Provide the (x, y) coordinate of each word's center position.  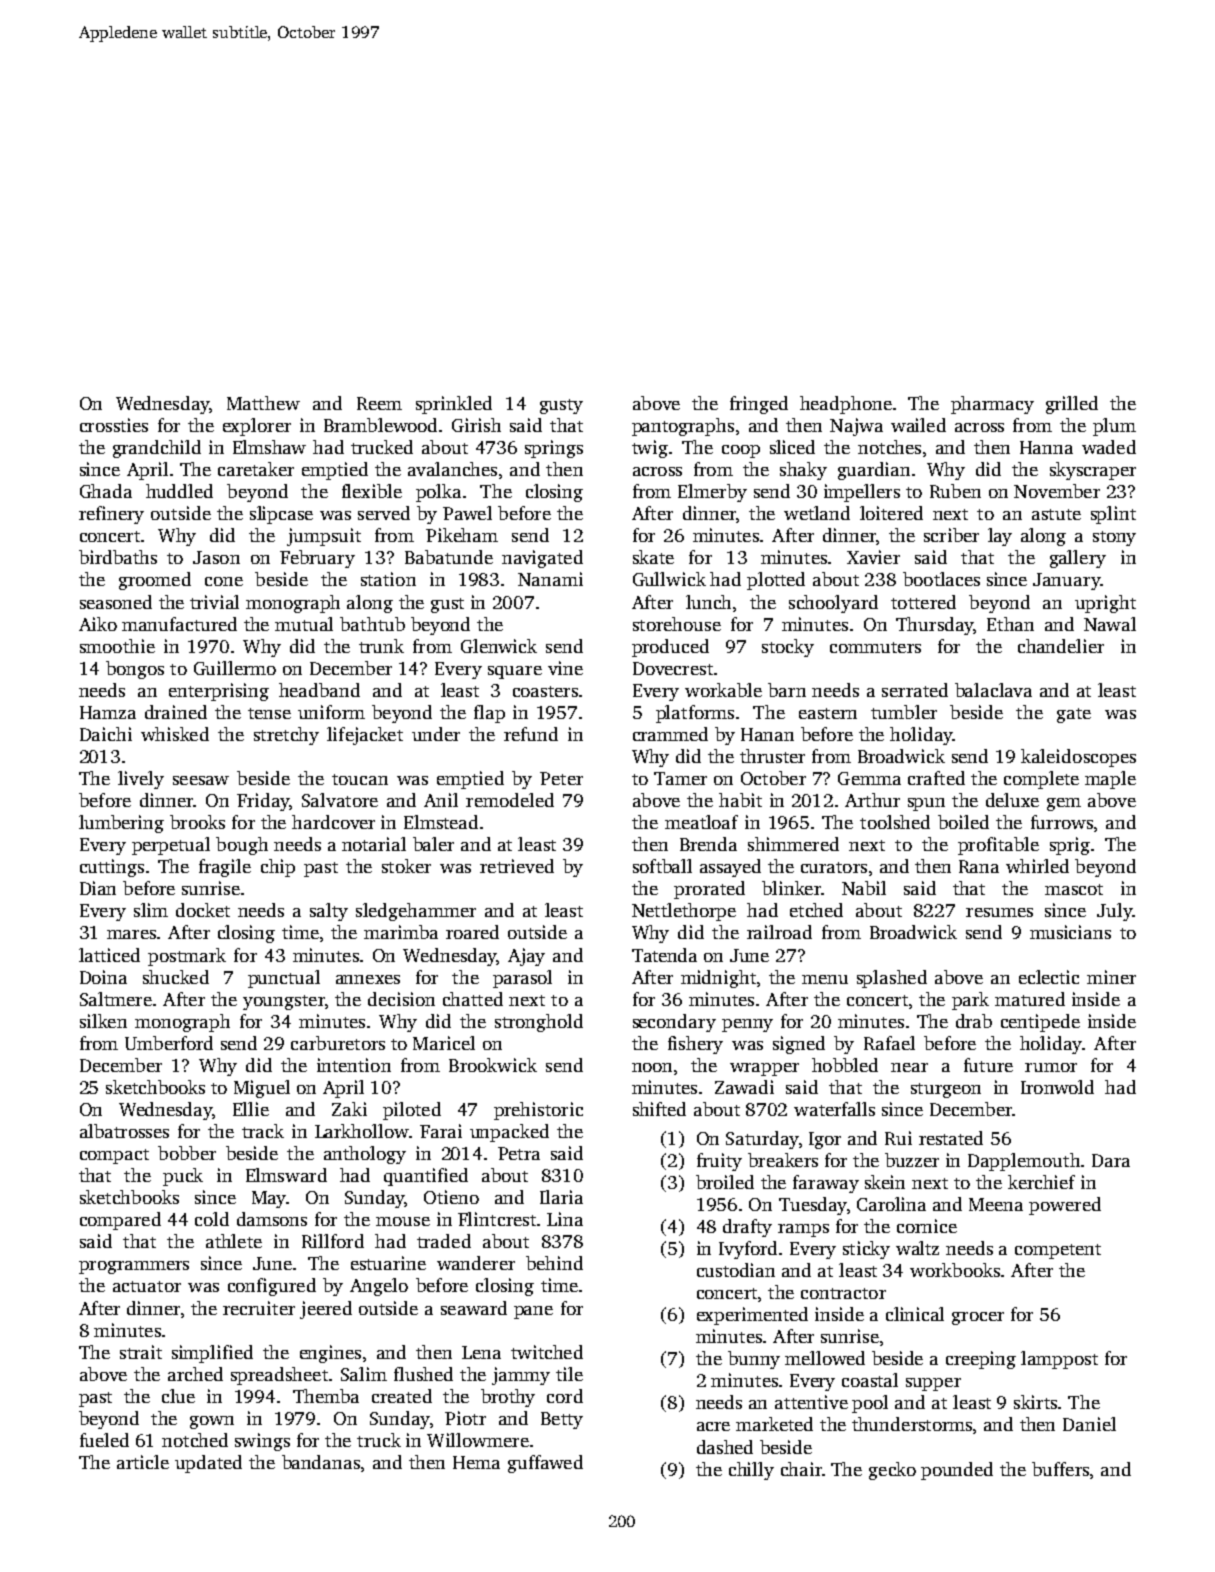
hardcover (333, 822)
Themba (326, 1396)
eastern (828, 713)
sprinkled (454, 405)
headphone (846, 405)
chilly (751, 1471)
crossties (114, 425)
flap (489, 714)
